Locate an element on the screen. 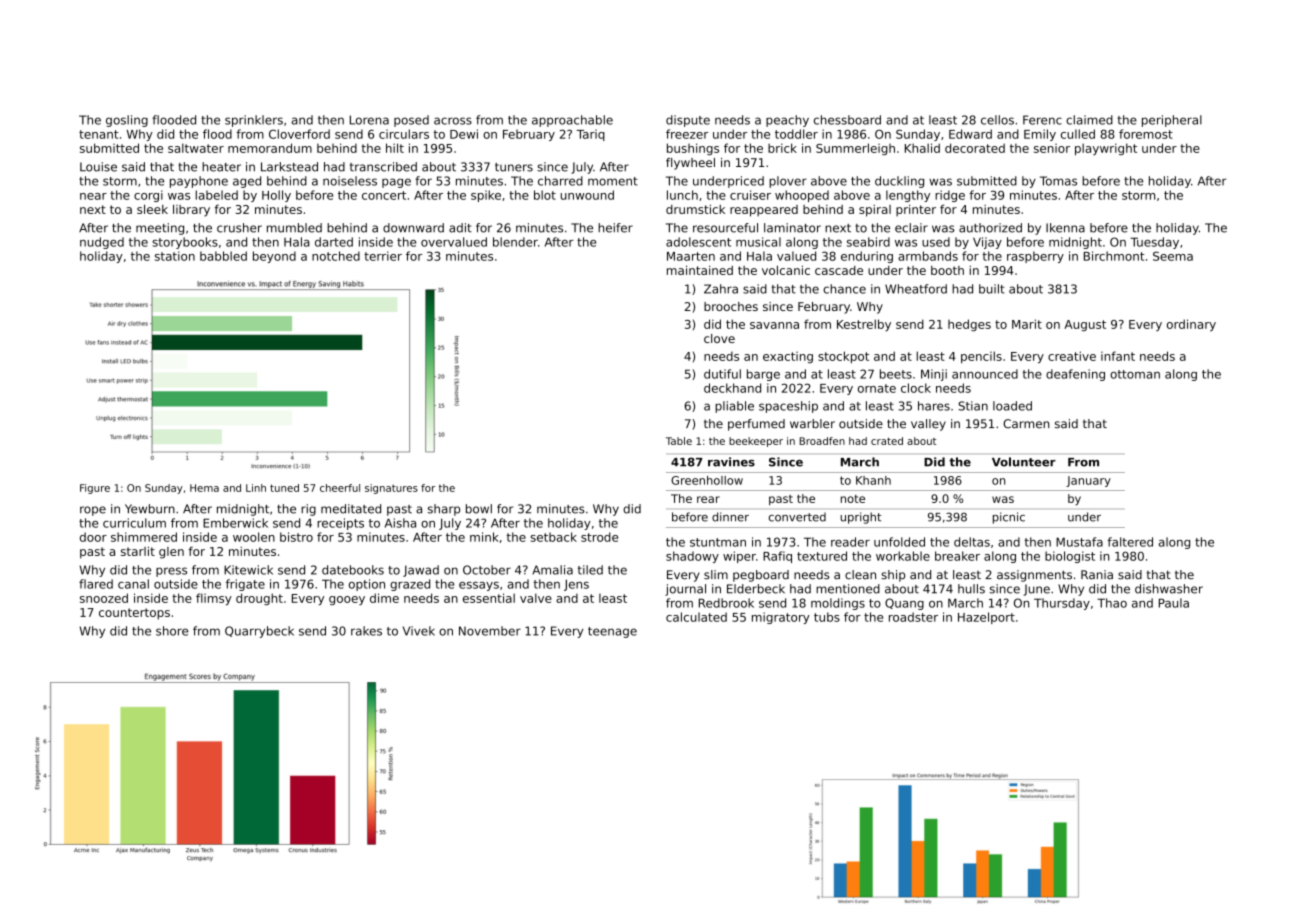 The width and height of the screenshot is (1308, 924). dutiful is located at coordinates (722, 374).
